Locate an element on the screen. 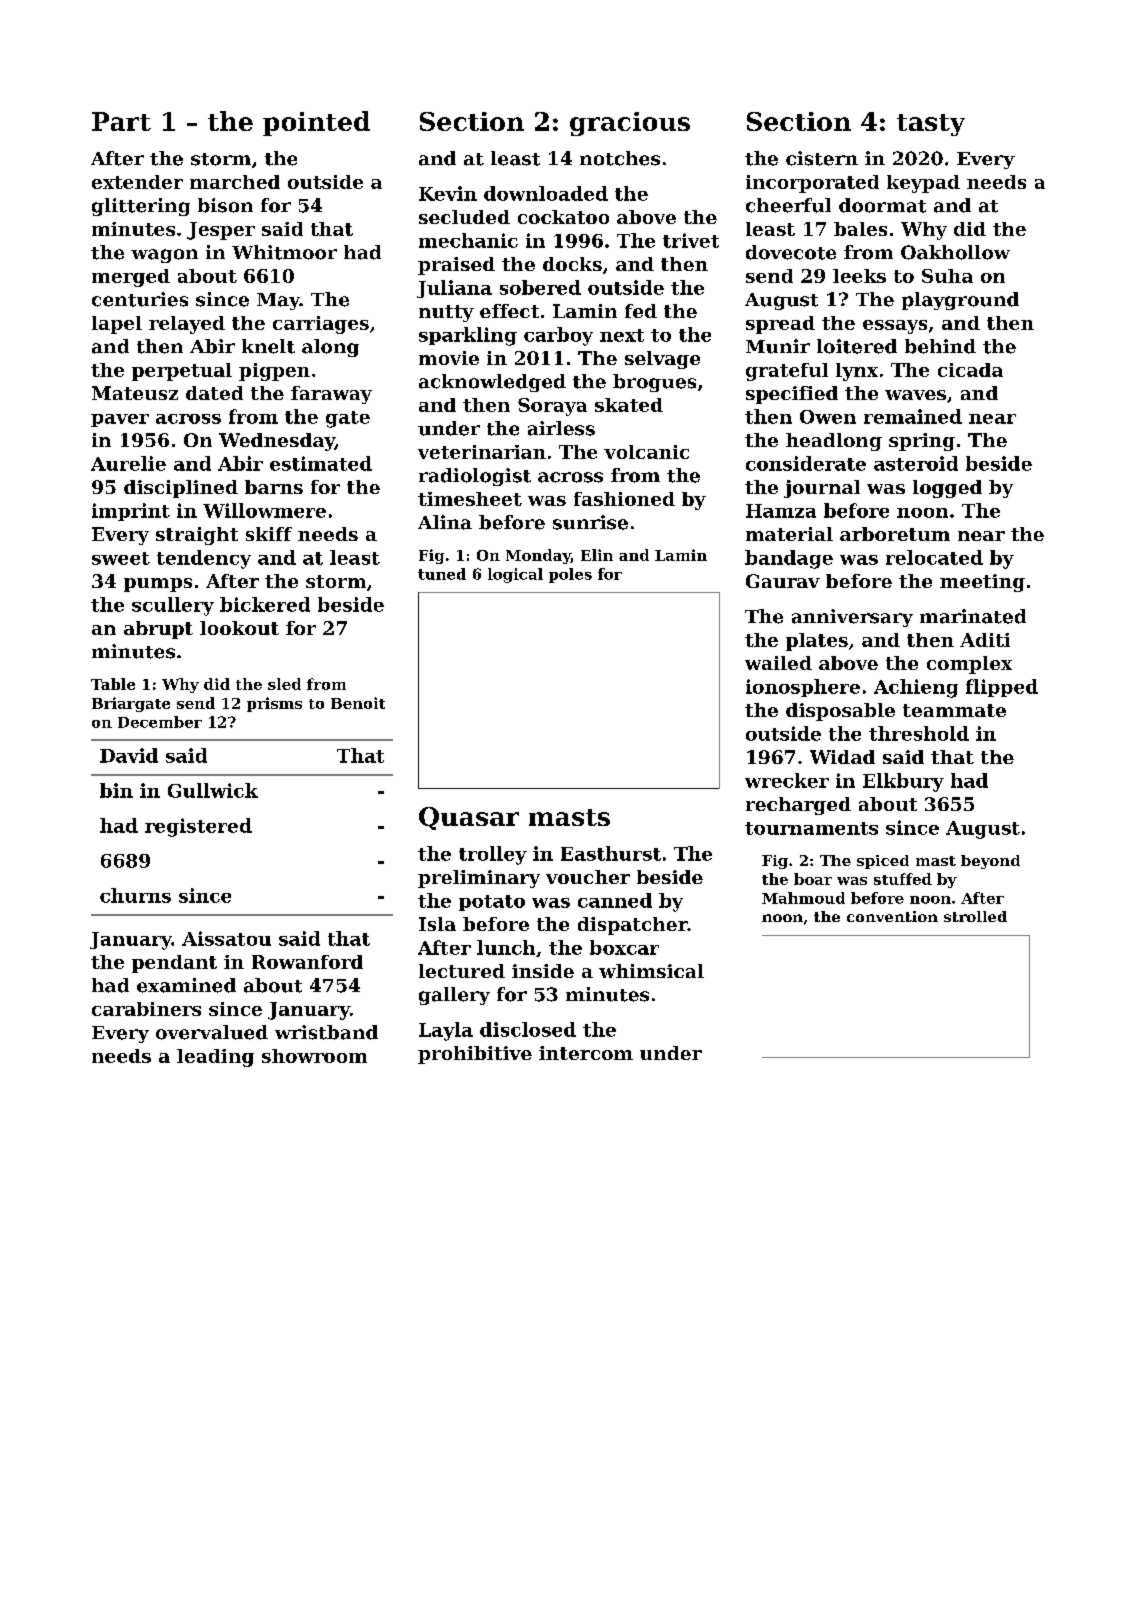  Quasar is located at coordinates (469, 818).
